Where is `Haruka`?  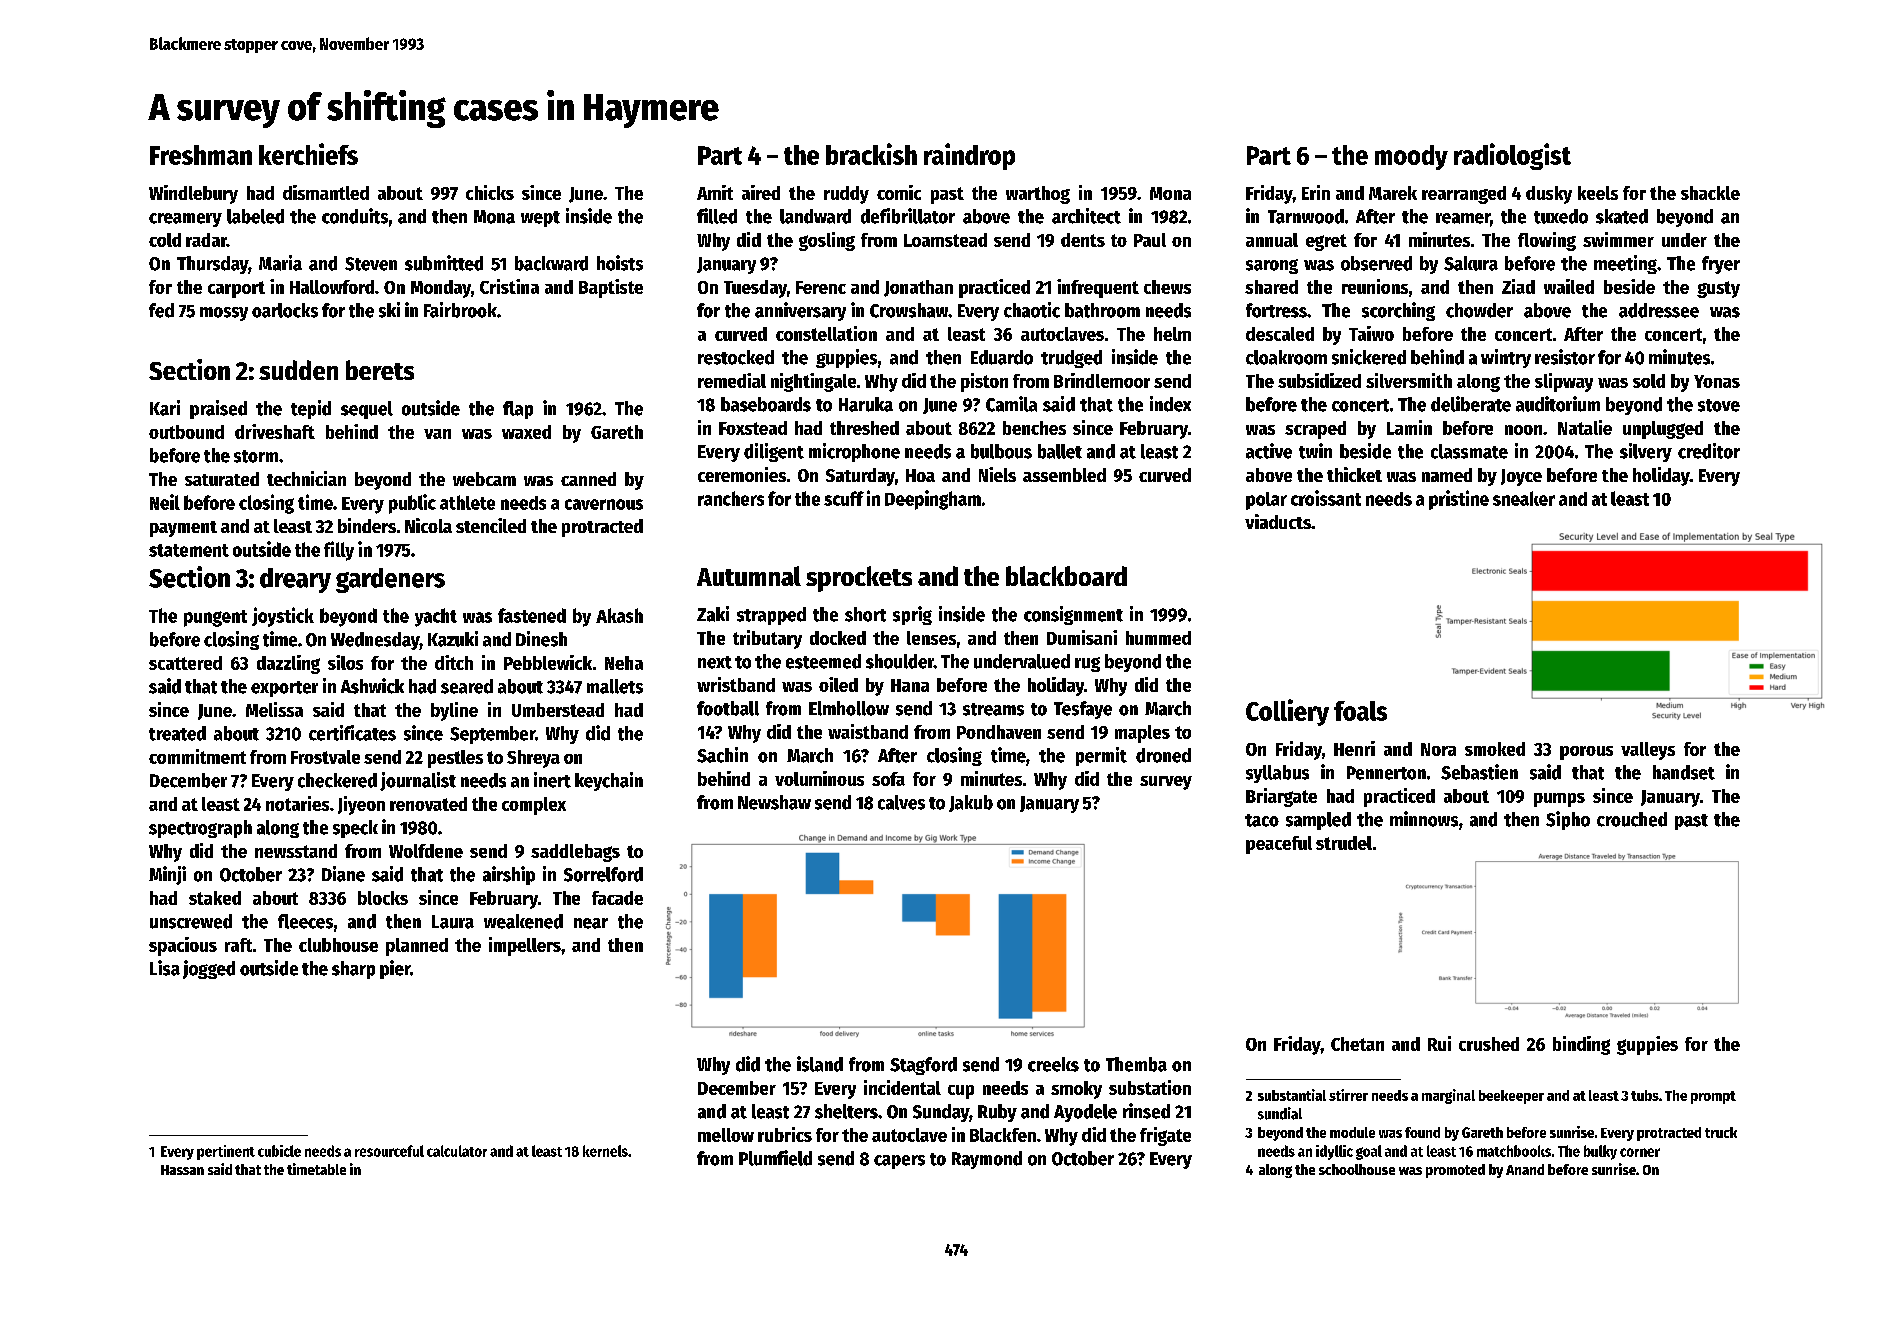 Haruka is located at coordinates (866, 404).
